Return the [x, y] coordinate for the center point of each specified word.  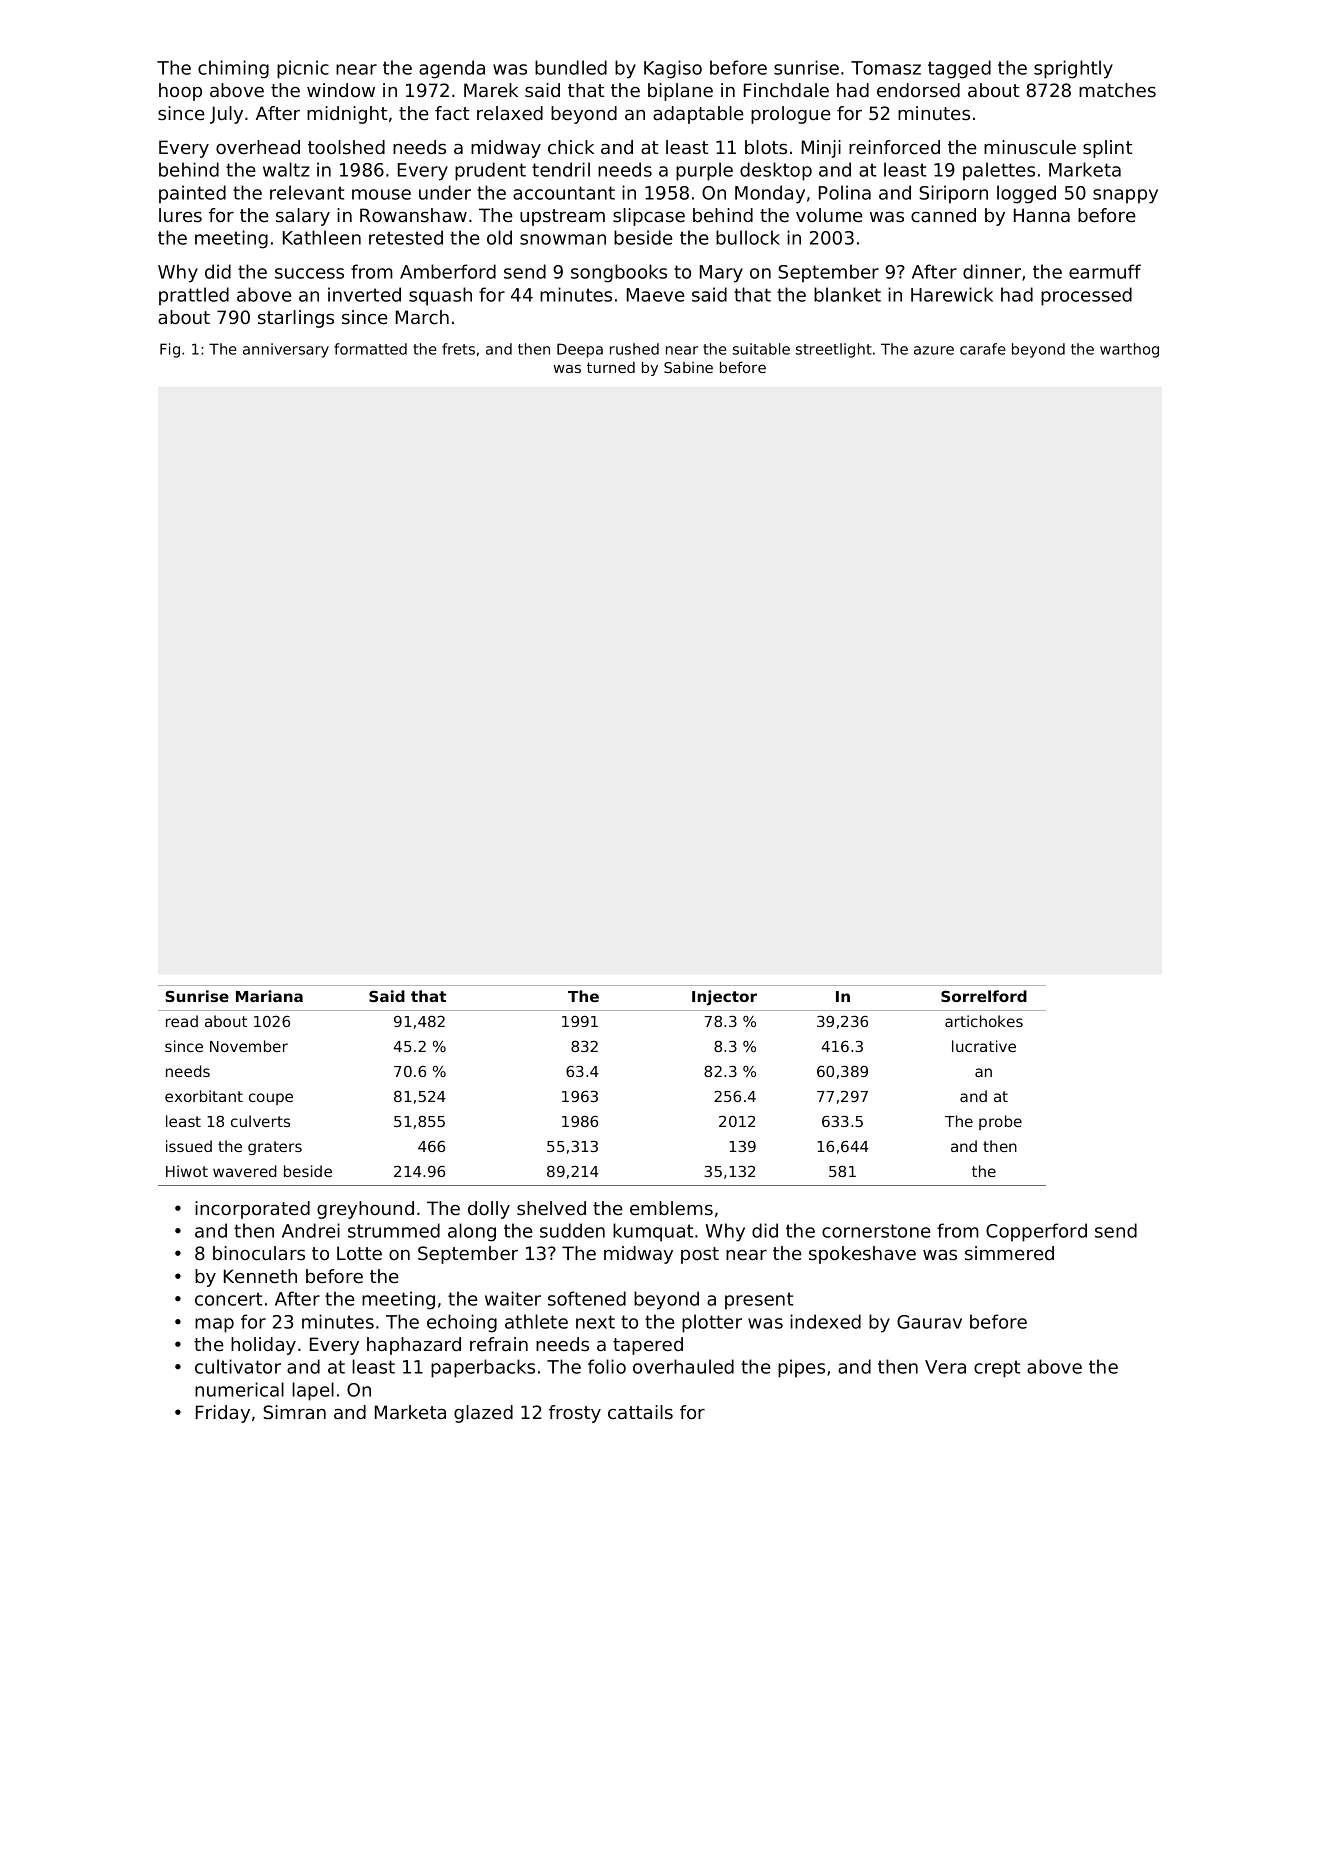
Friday [223, 1414]
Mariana [269, 996]
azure [934, 350]
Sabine [688, 367]
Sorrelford [984, 996]
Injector [724, 998]
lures [180, 215]
